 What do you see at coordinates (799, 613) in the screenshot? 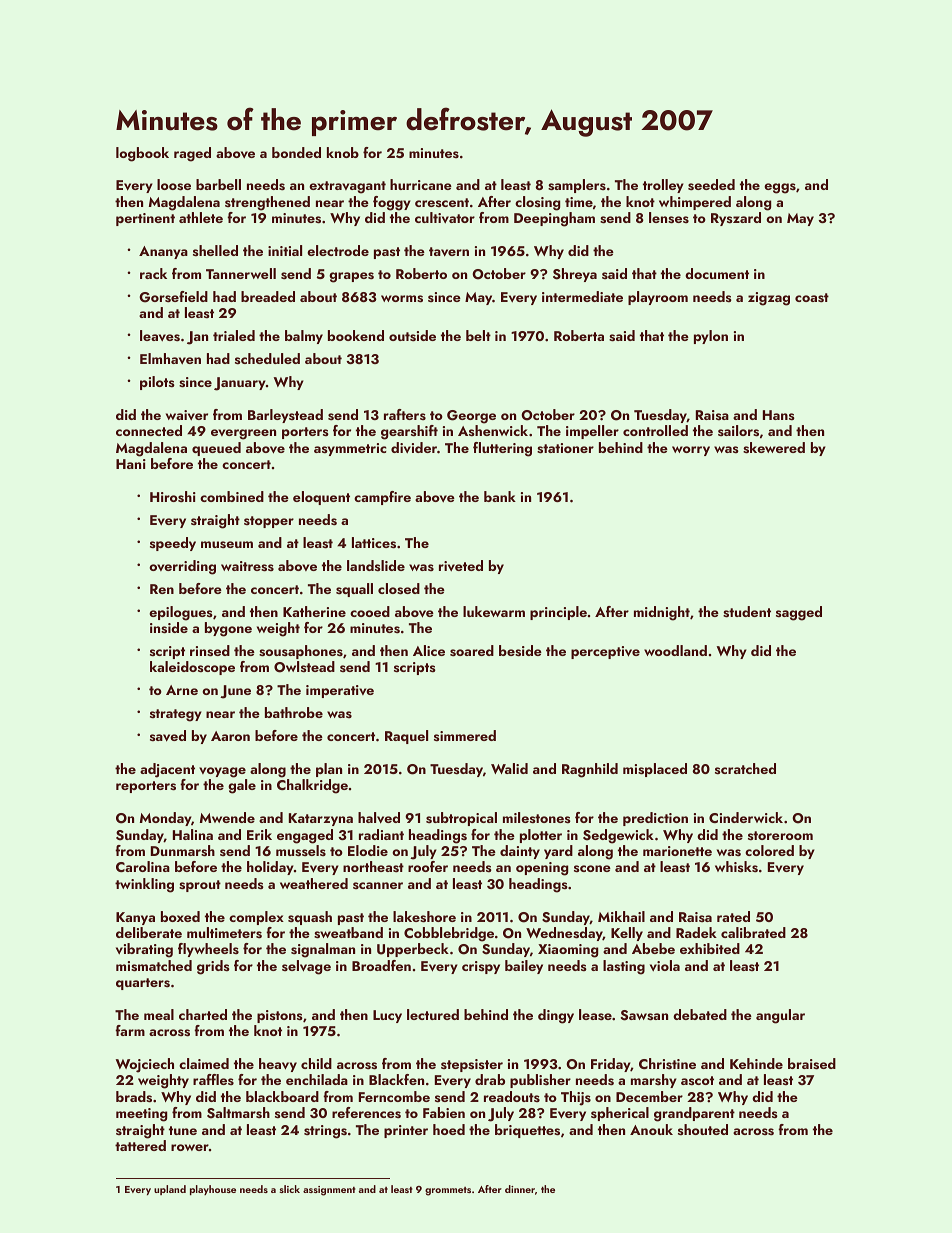
I see `sagged` at bounding box center [799, 613].
